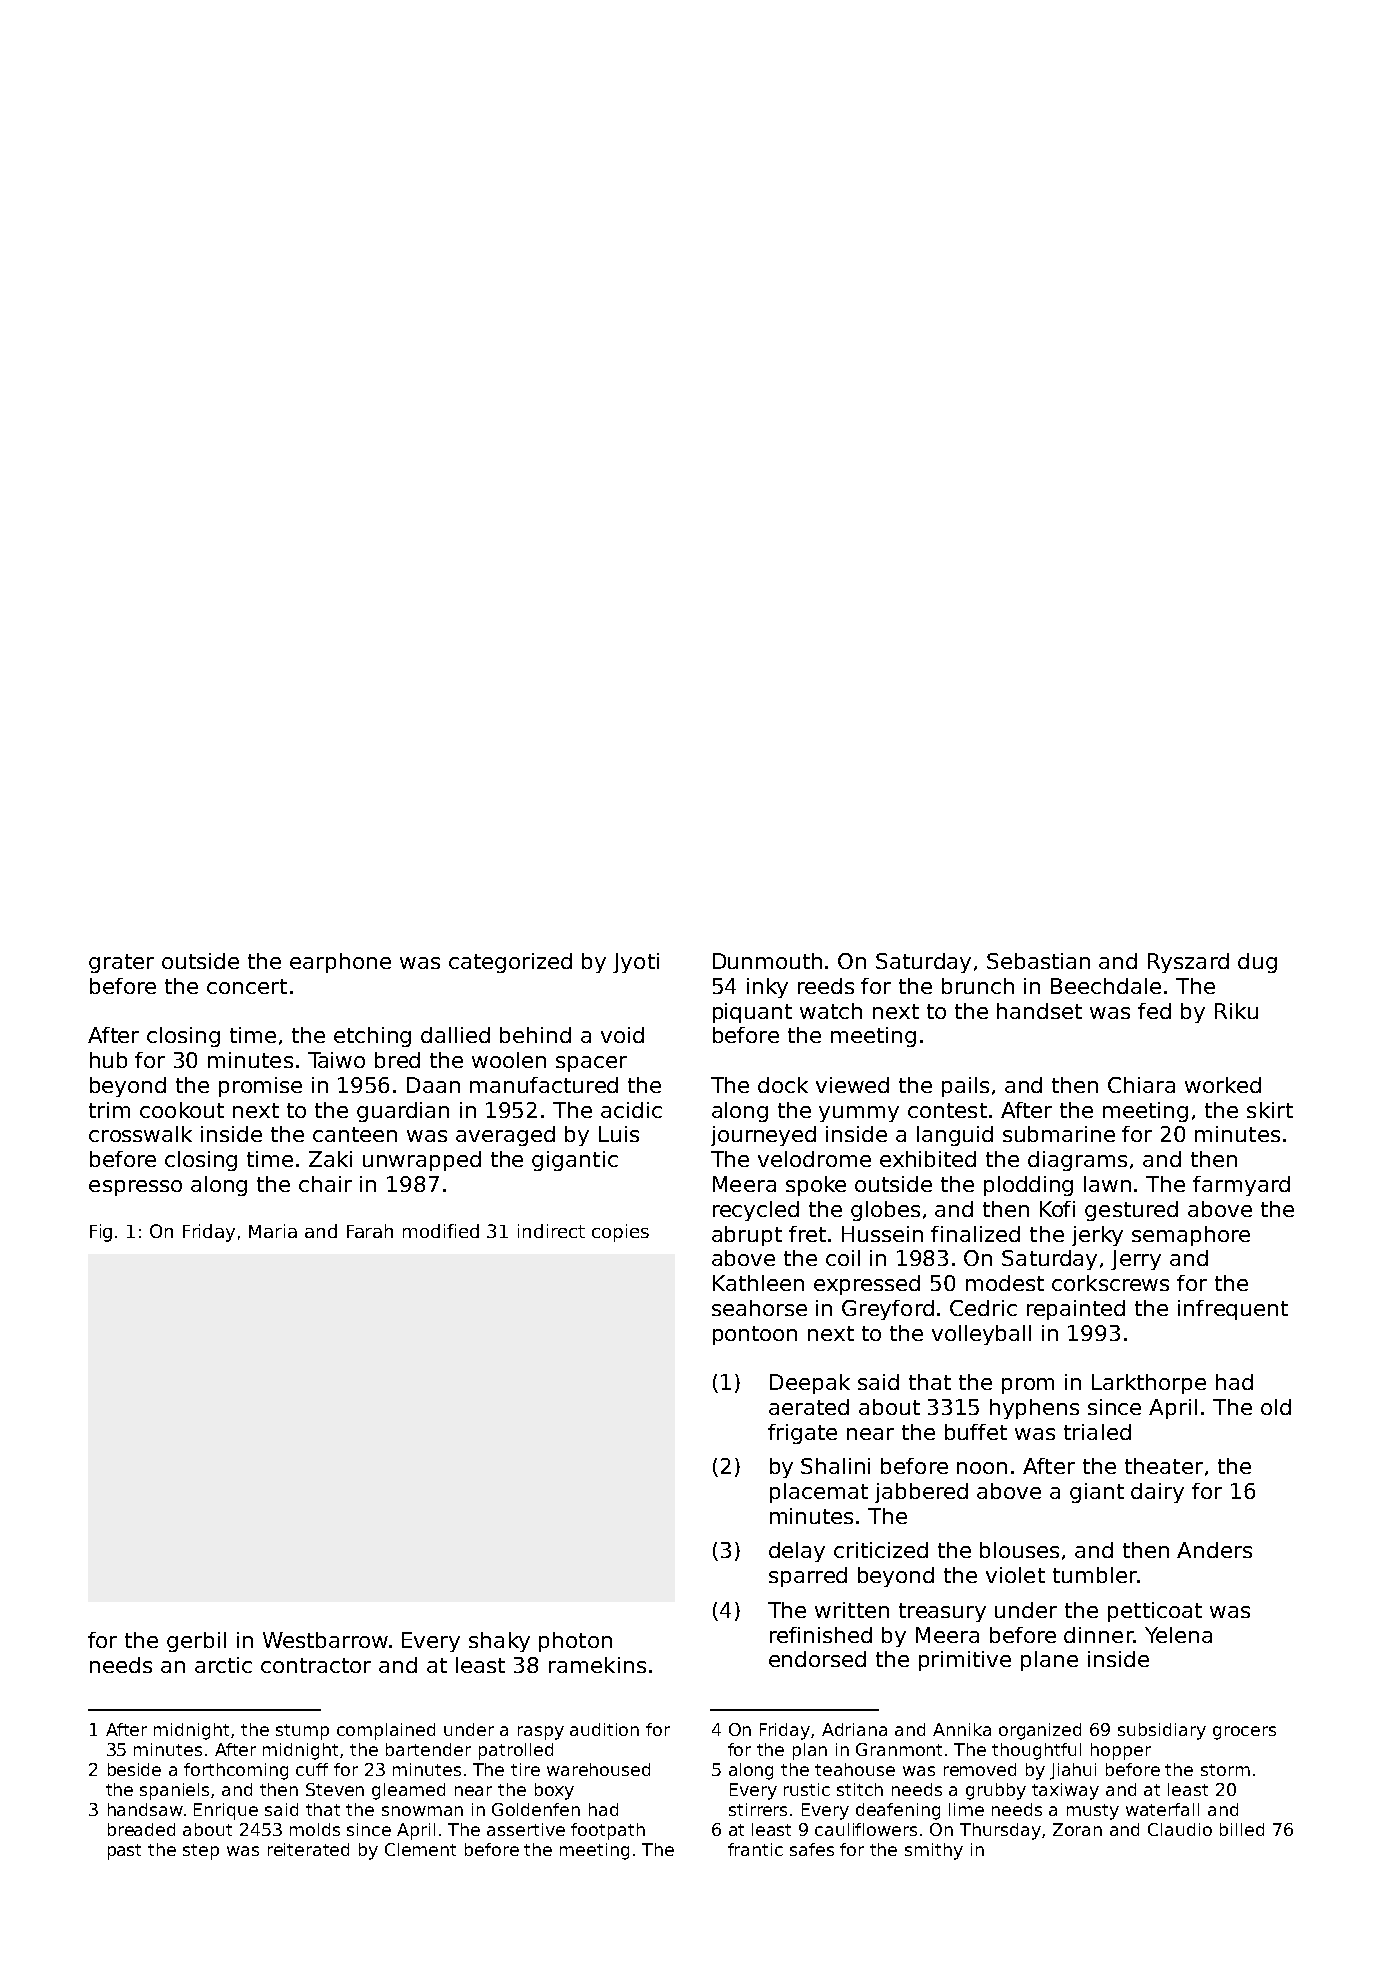  Describe the element at coordinates (1178, 1635) in the screenshot. I see `Yelena` at that location.
